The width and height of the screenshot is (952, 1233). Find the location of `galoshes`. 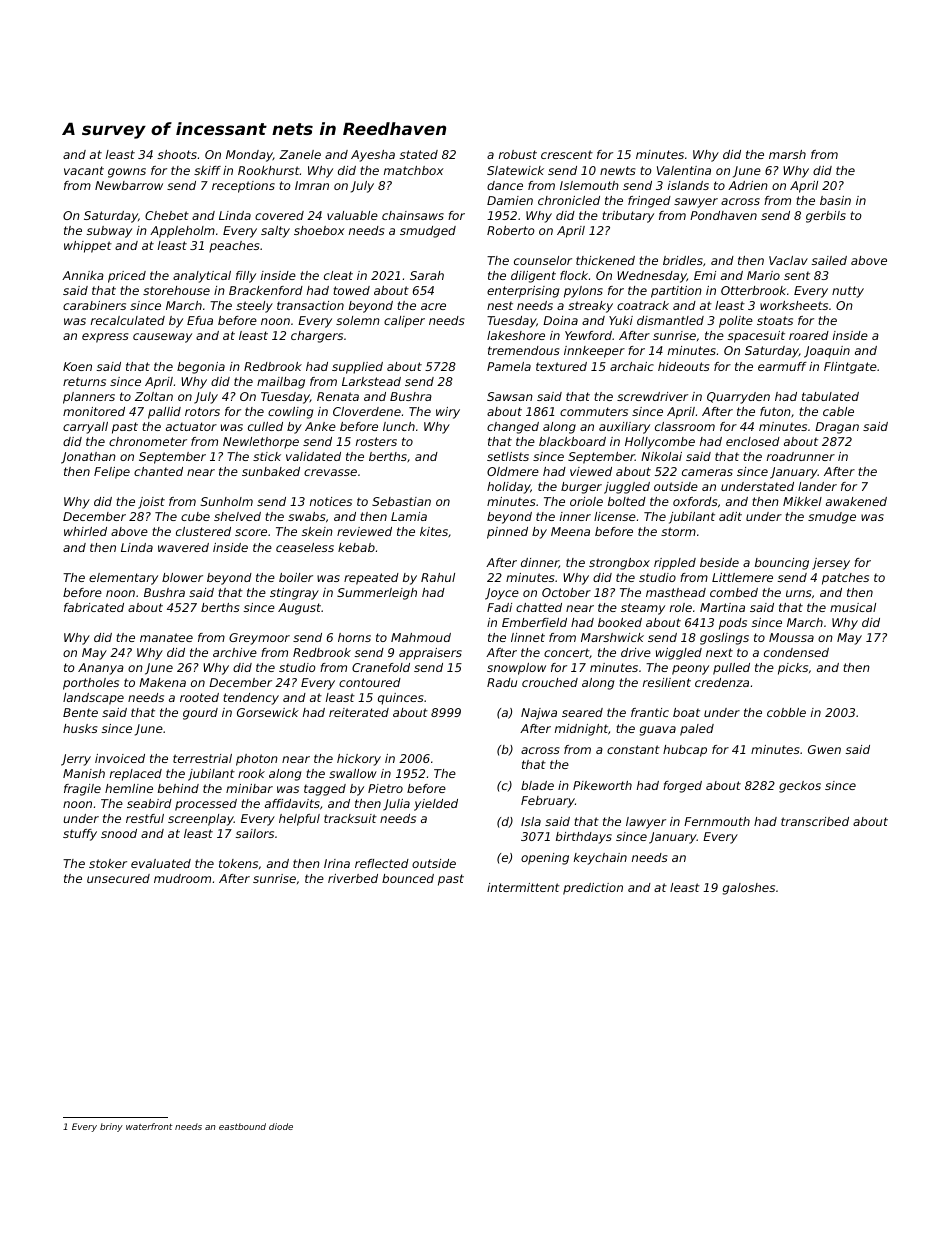

galoshes is located at coordinates (749, 889).
